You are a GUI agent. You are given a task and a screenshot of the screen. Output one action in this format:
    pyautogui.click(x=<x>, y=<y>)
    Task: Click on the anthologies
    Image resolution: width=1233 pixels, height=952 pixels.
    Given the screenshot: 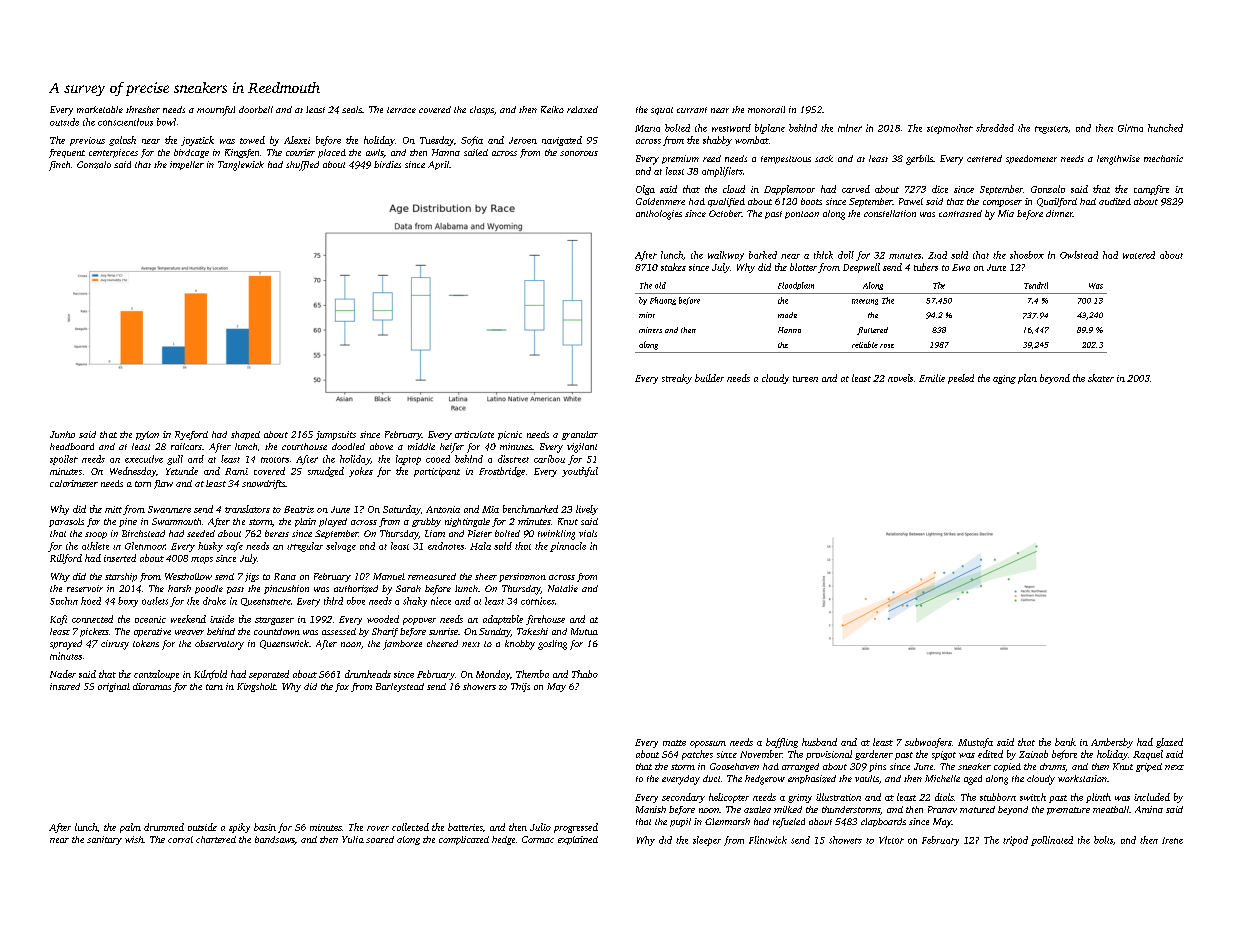 What is the action you would take?
    pyautogui.click(x=659, y=215)
